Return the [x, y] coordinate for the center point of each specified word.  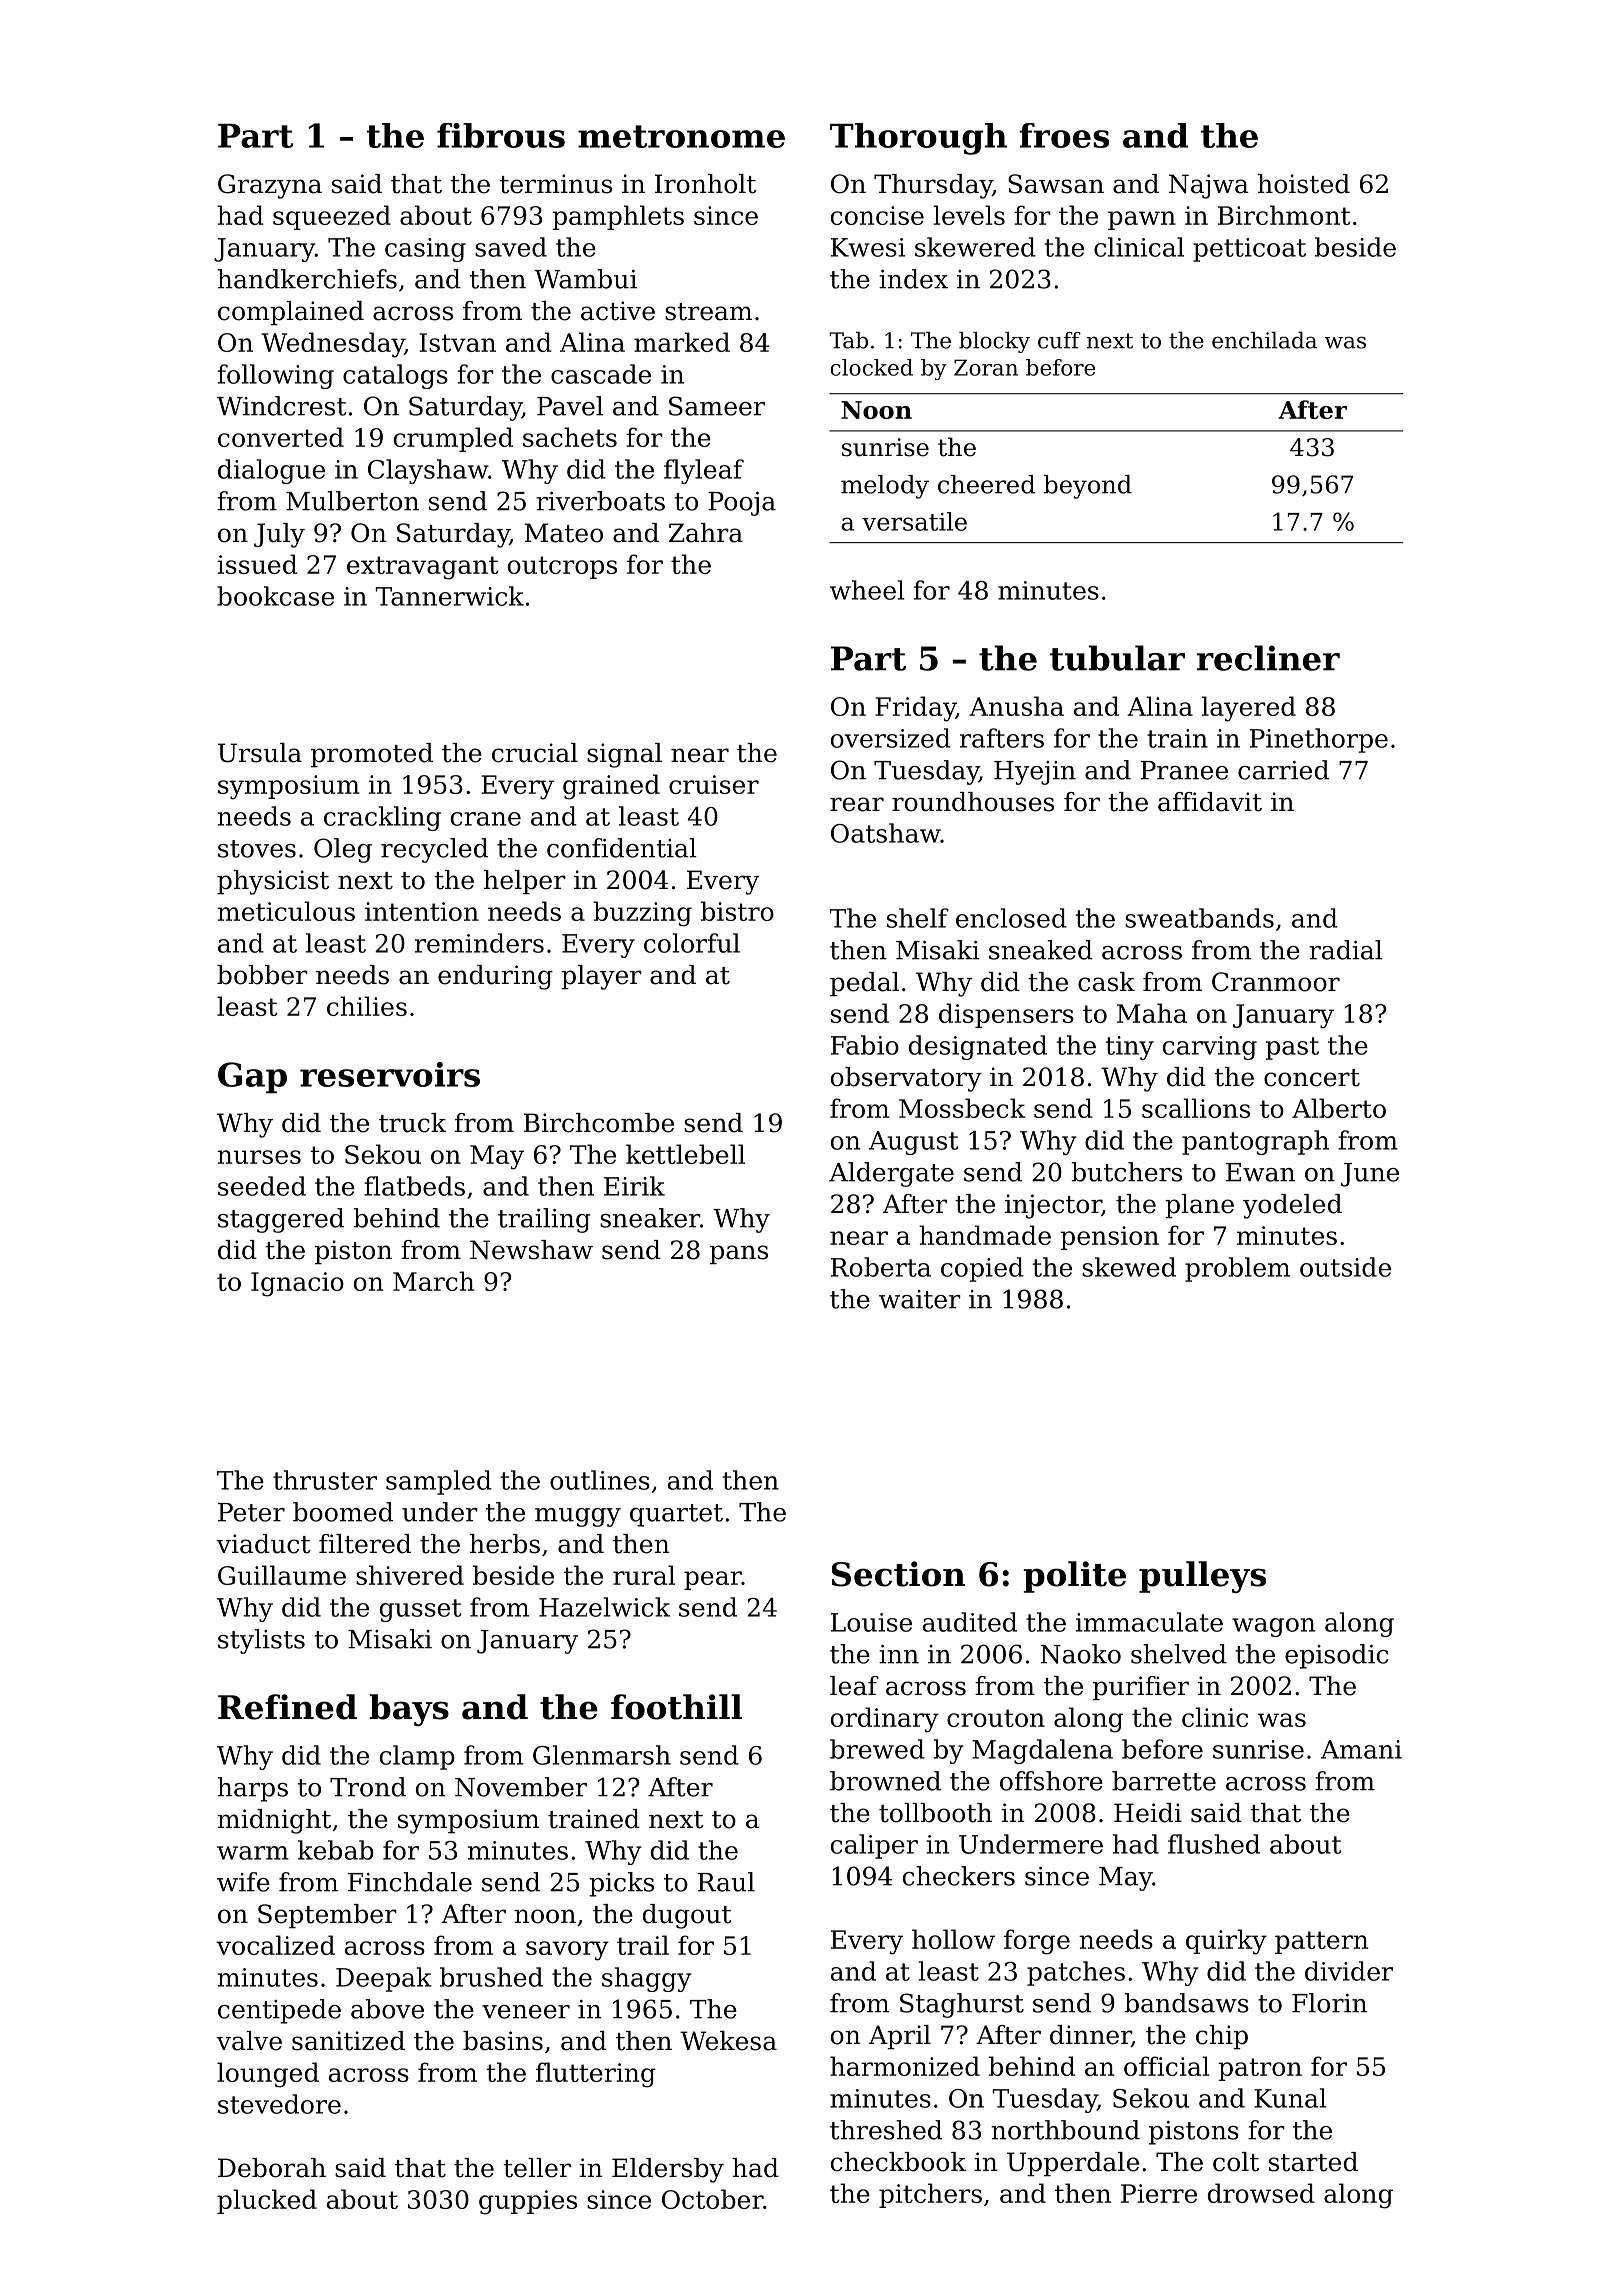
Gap [252, 1078]
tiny [1130, 1048]
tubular [1117, 658]
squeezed [332, 217]
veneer [526, 2012]
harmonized [905, 2066]
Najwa [1209, 186]
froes [1064, 135]
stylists [261, 1641]
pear [713, 1580]
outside [1345, 1267]
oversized [891, 738]
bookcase [275, 596]
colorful [692, 943]
